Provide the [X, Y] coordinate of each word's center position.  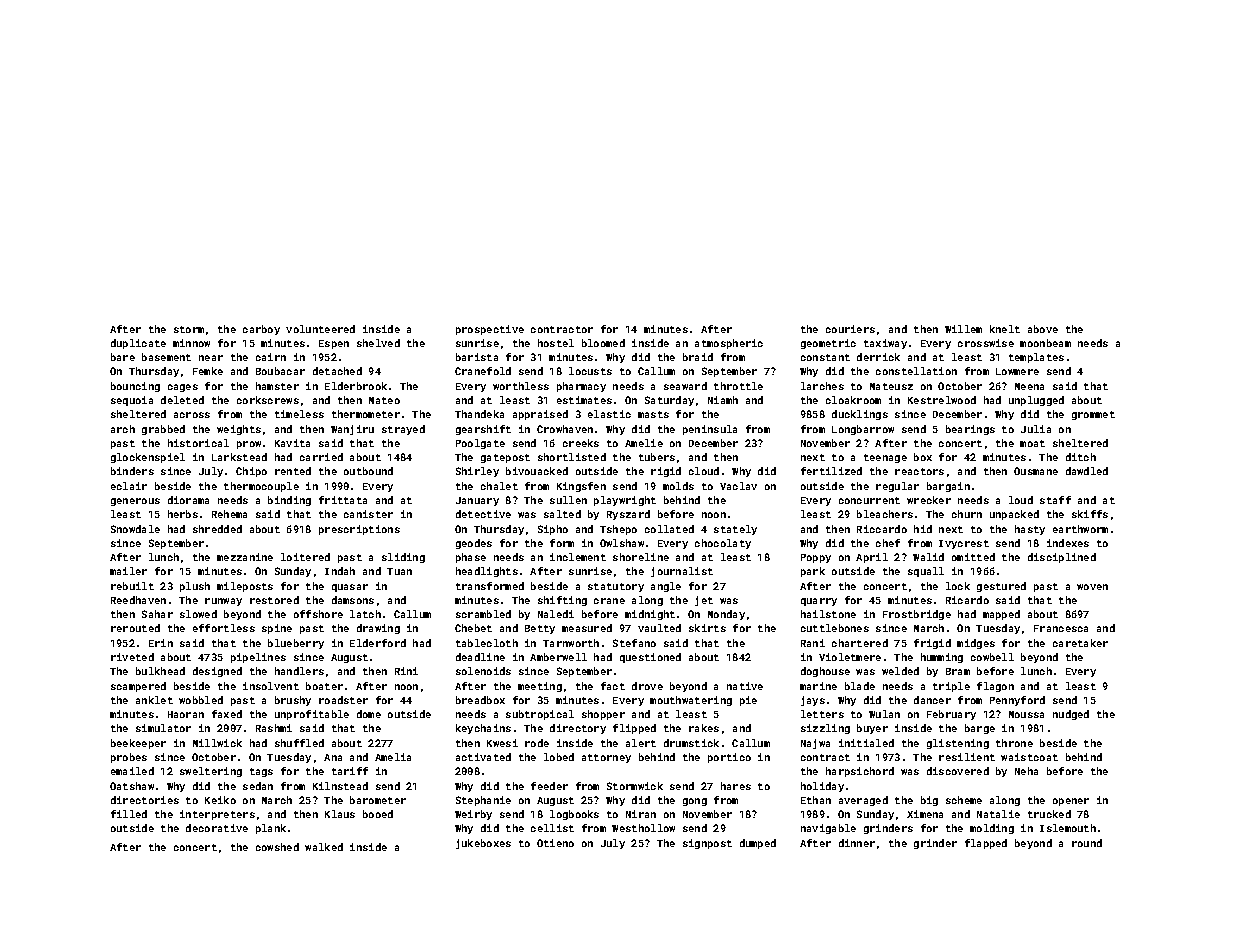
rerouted [135, 628]
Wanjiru [352, 430]
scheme [964, 800]
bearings [970, 430]
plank [271, 829]
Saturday [669, 401]
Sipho [553, 530]
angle [666, 587]
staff [1055, 500]
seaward [685, 386]
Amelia [393, 757]
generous [135, 502]
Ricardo [967, 600]
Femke [208, 371]
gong [695, 802]
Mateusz [891, 386]
